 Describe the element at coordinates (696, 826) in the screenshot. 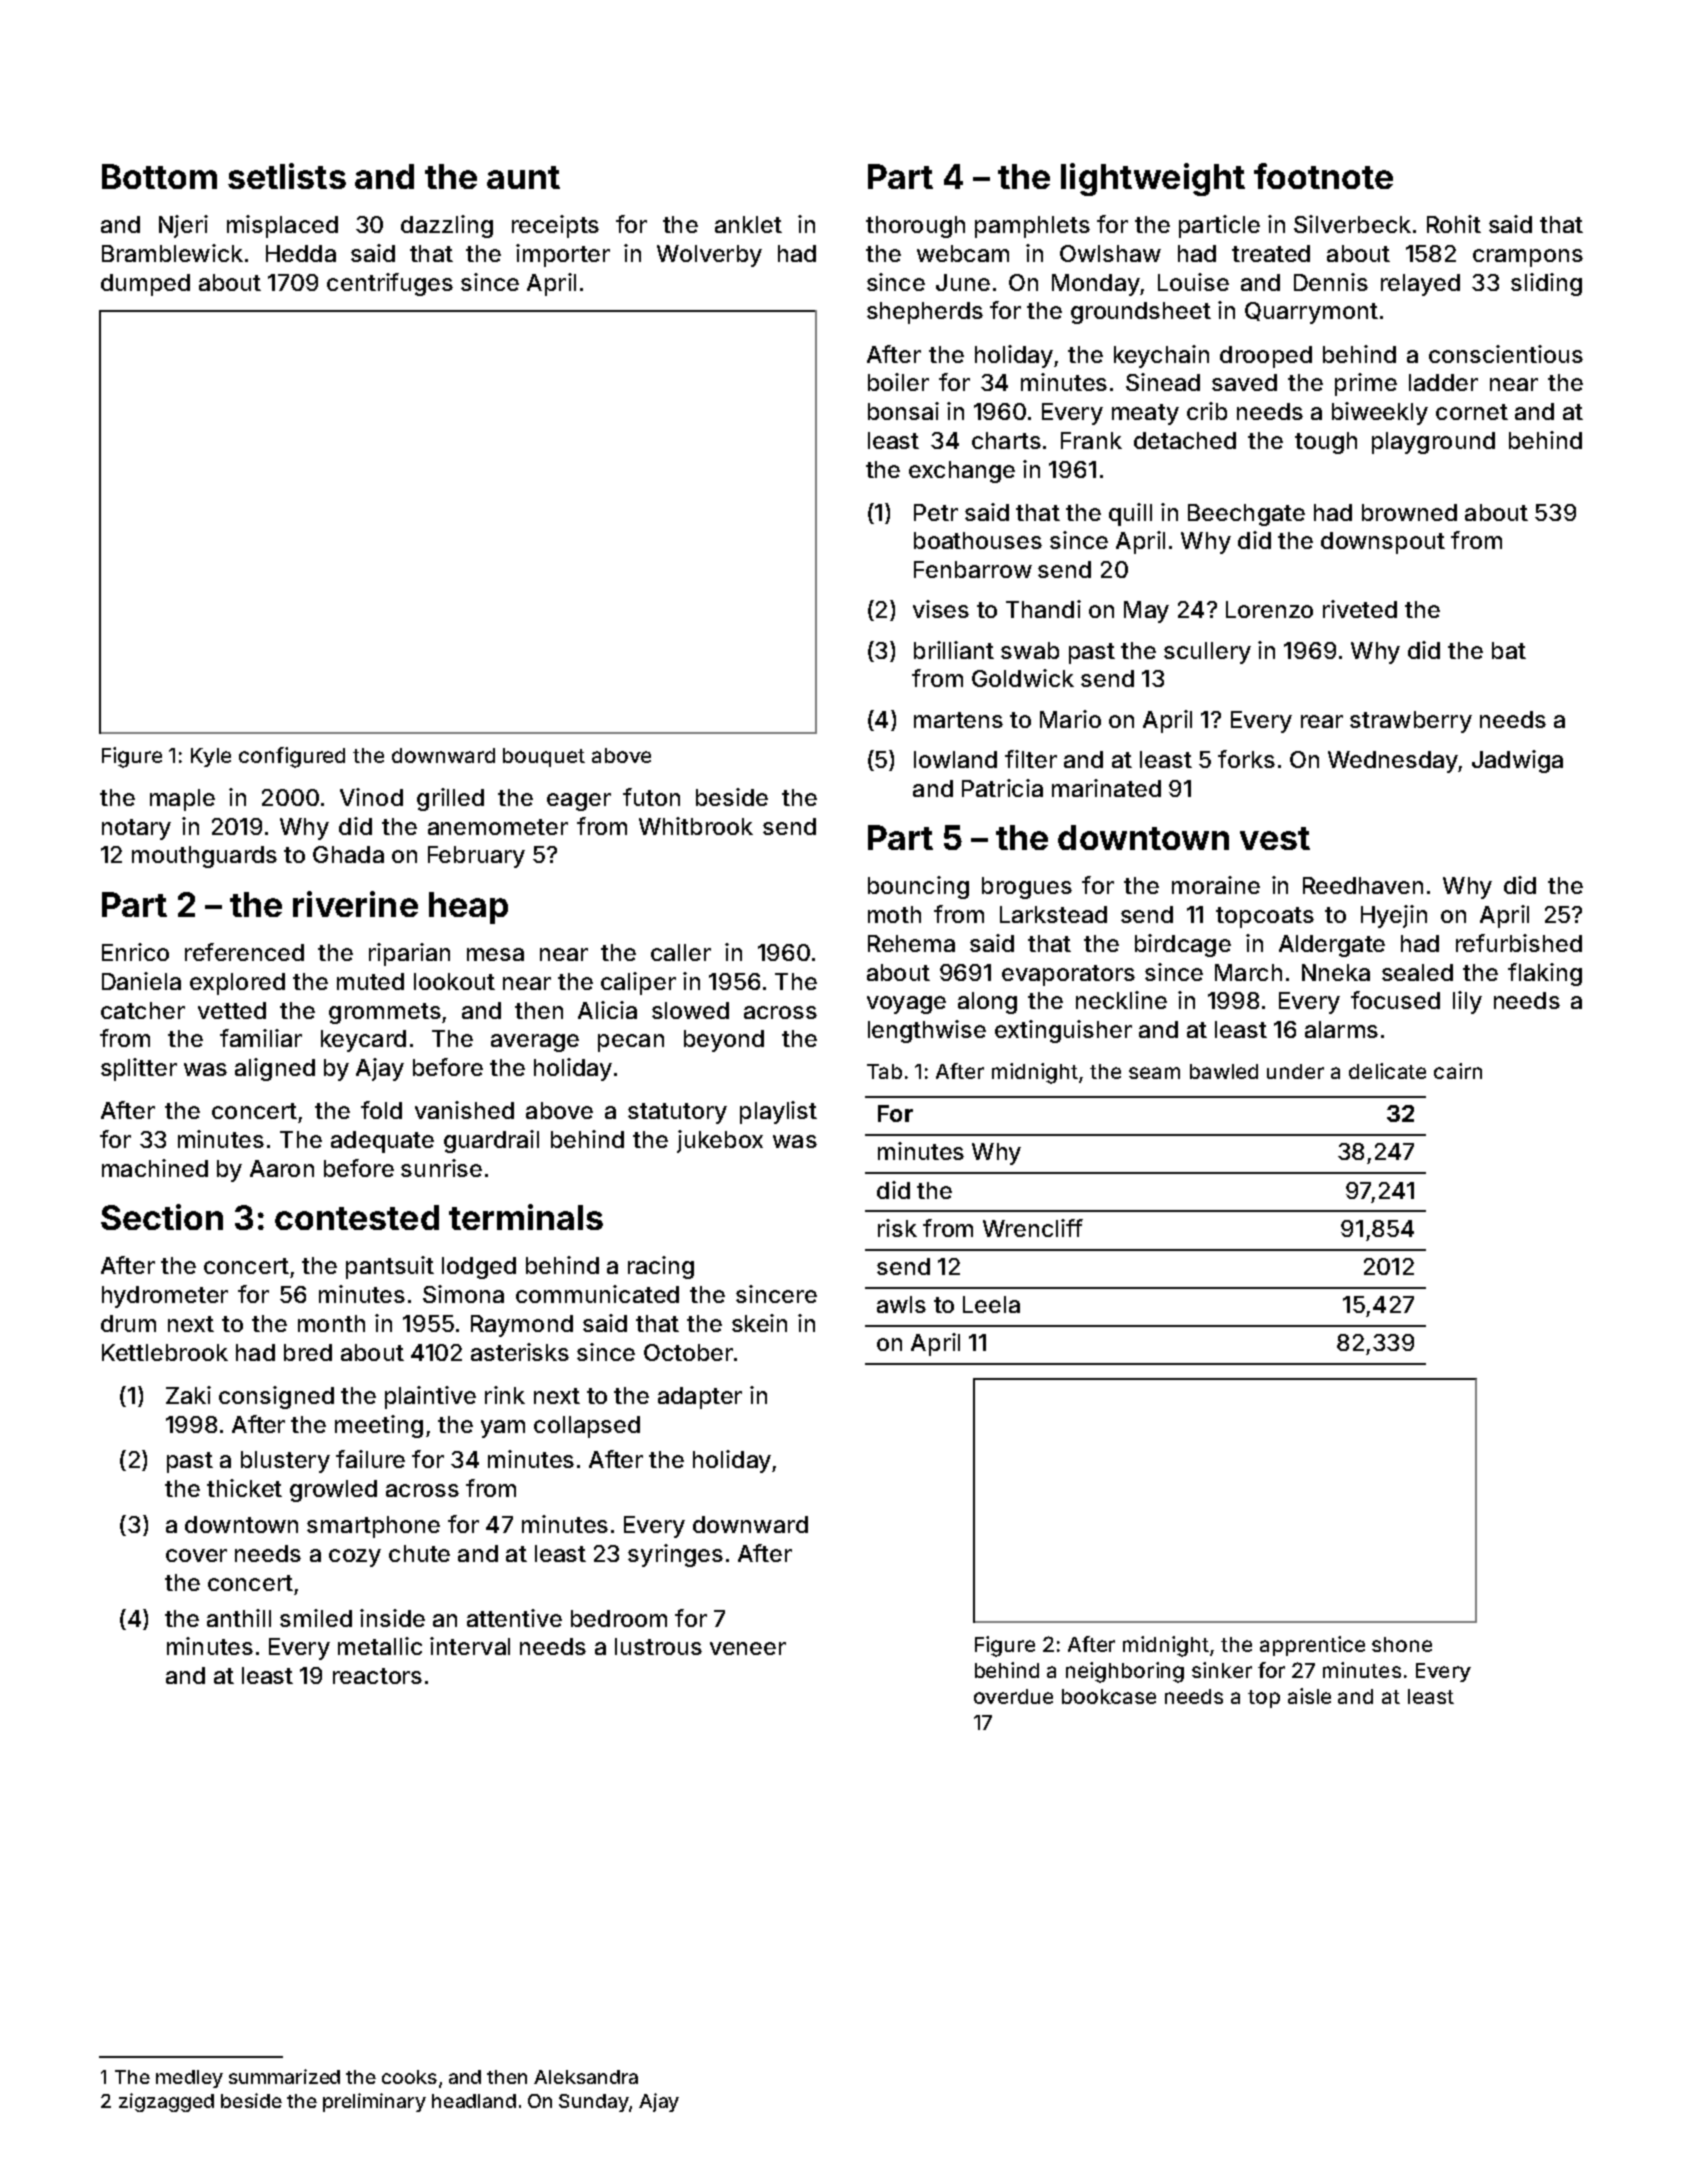

I see `Whitbrook` at that location.
